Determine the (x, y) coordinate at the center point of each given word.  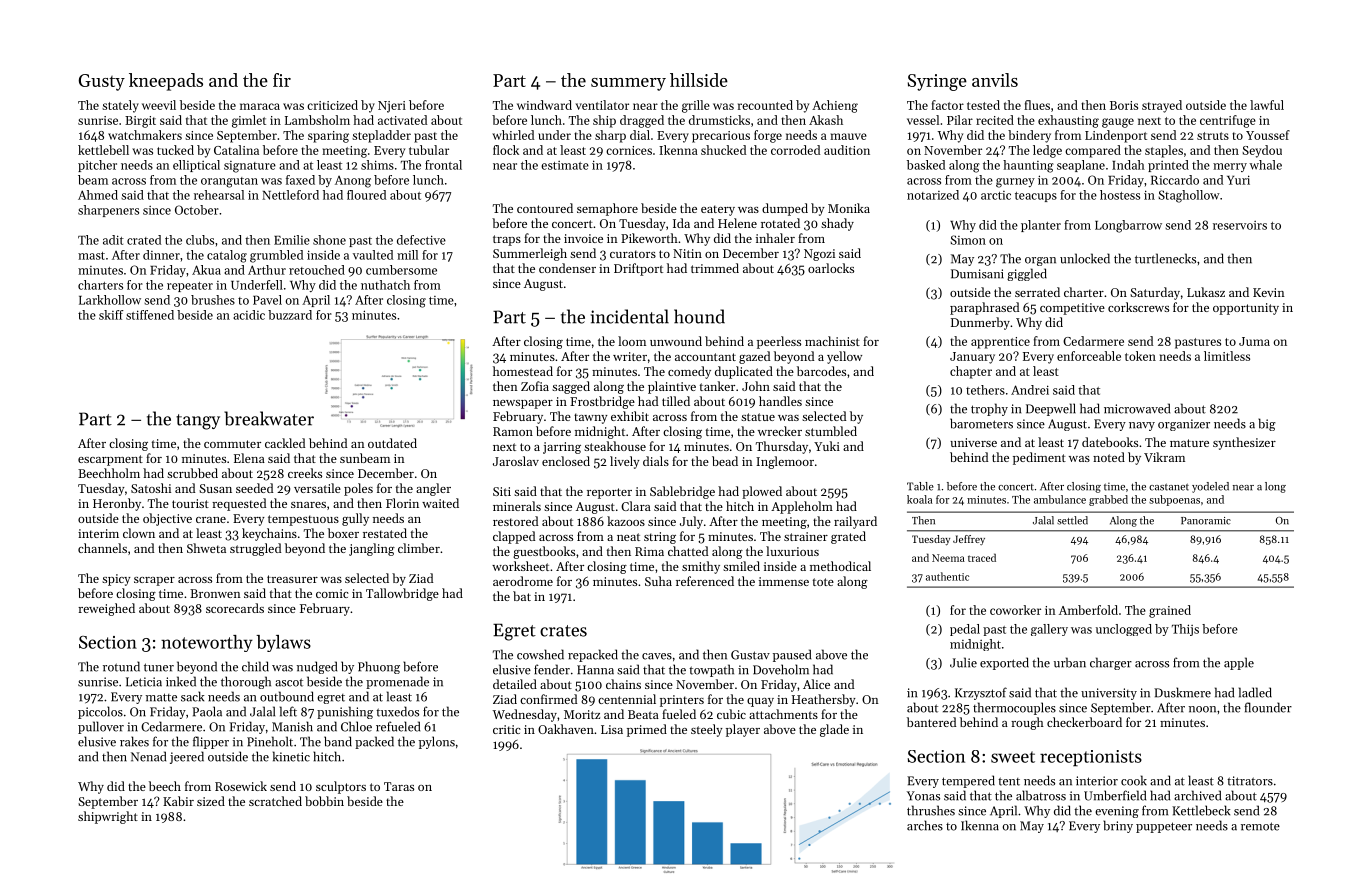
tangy (198, 422)
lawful (1267, 105)
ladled (1255, 692)
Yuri (1238, 180)
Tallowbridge (402, 594)
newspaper (523, 404)
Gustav (750, 655)
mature (1189, 443)
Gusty (102, 82)
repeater (190, 287)
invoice (583, 238)
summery (628, 84)
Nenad (148, 756)
